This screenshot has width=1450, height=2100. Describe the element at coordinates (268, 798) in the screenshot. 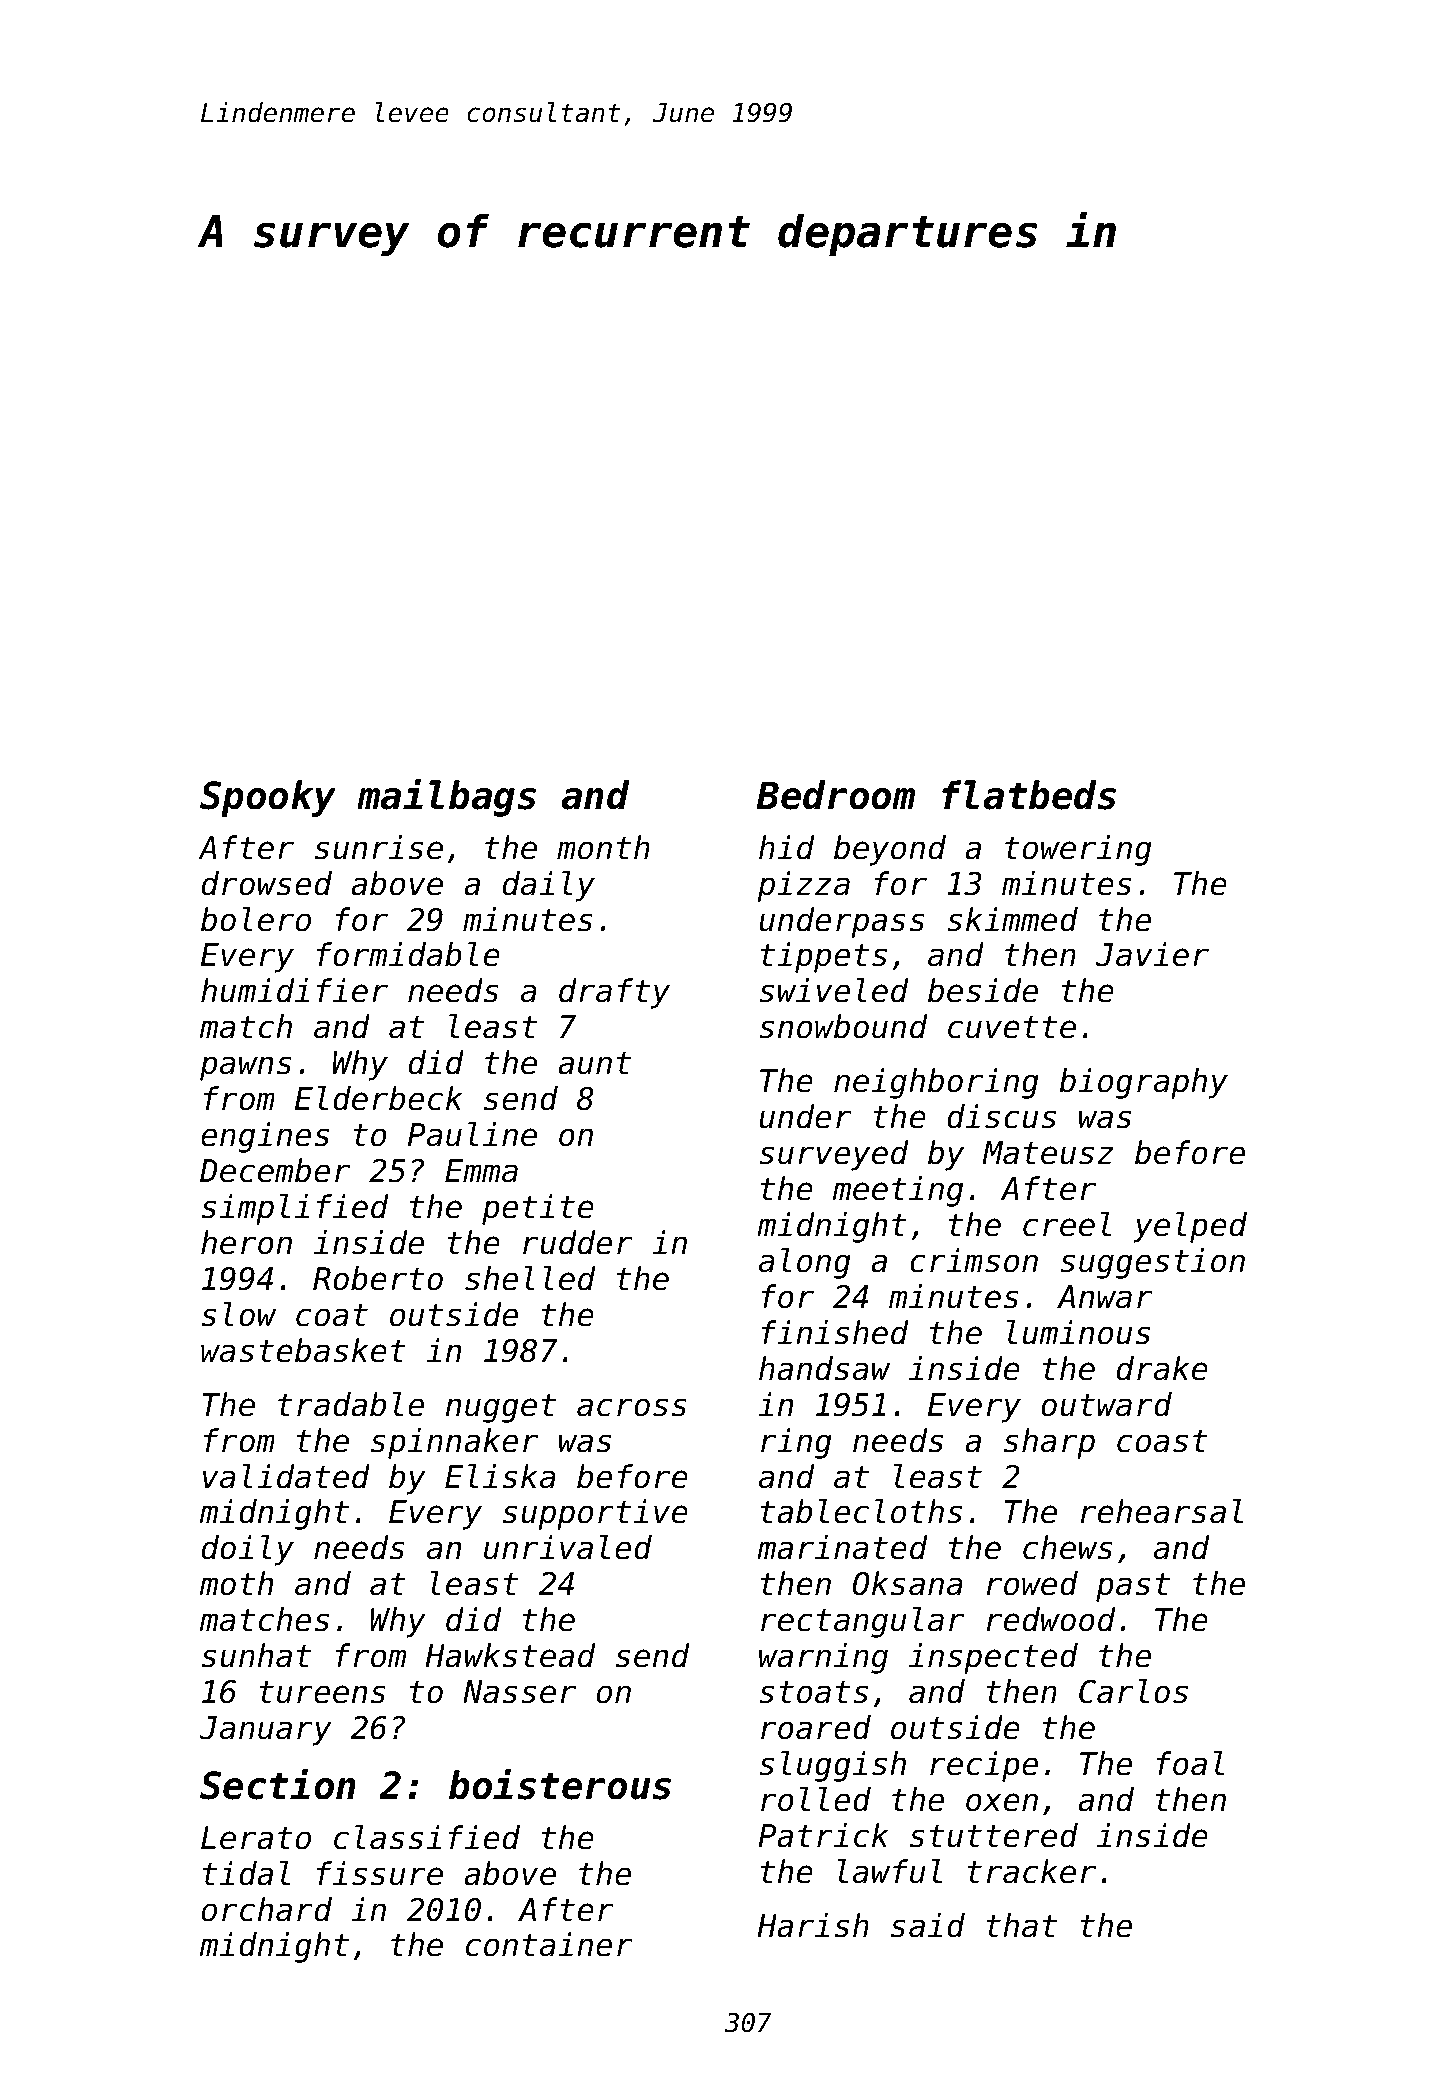

I see `Spooky` at that location.
